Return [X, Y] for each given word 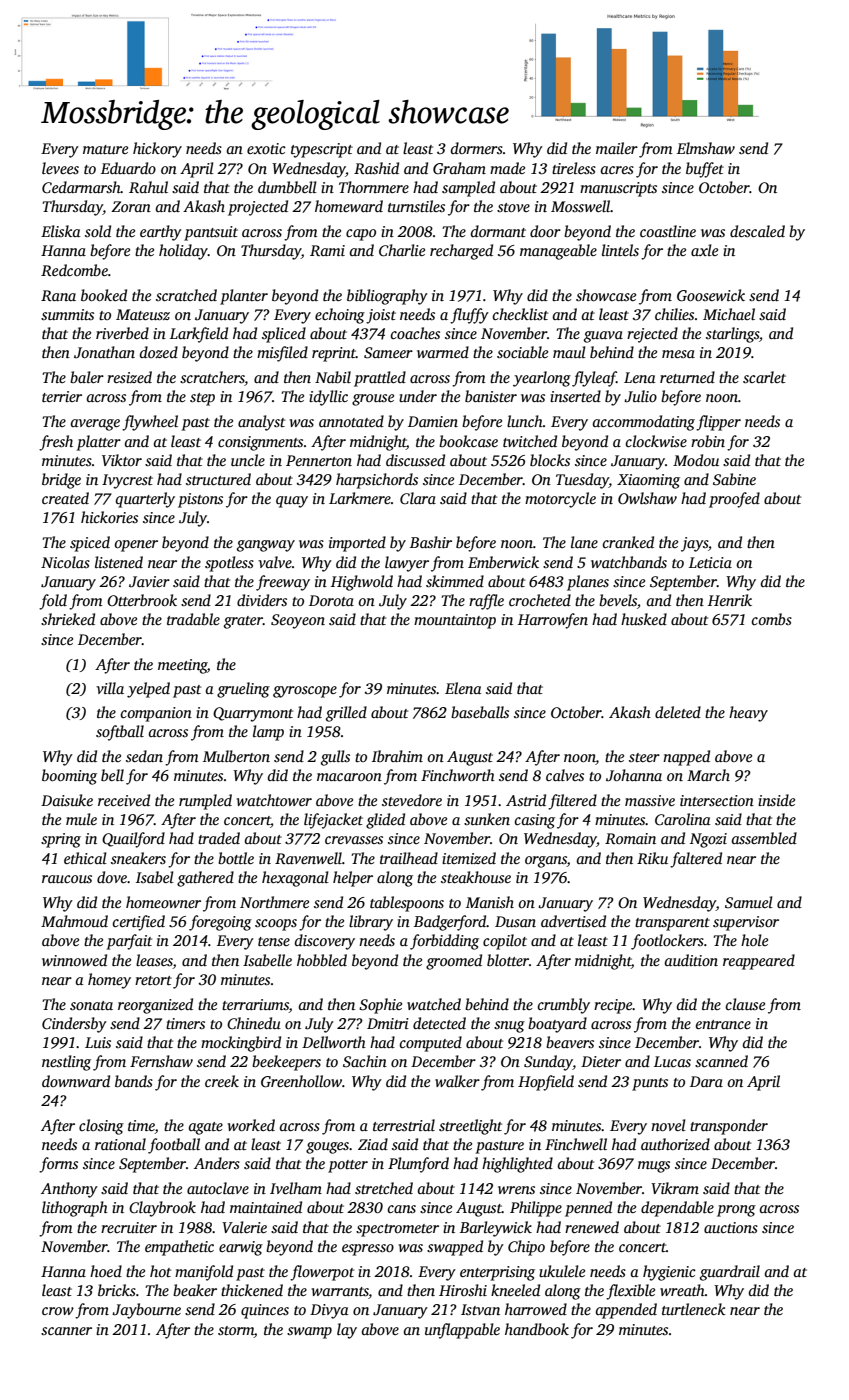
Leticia [710, 562]
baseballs [480, 712]
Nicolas [65, 562]
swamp [309, 1333]
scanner [66, 1331]
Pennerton [319, 460]
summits [67, 314]
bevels [618, 600]
